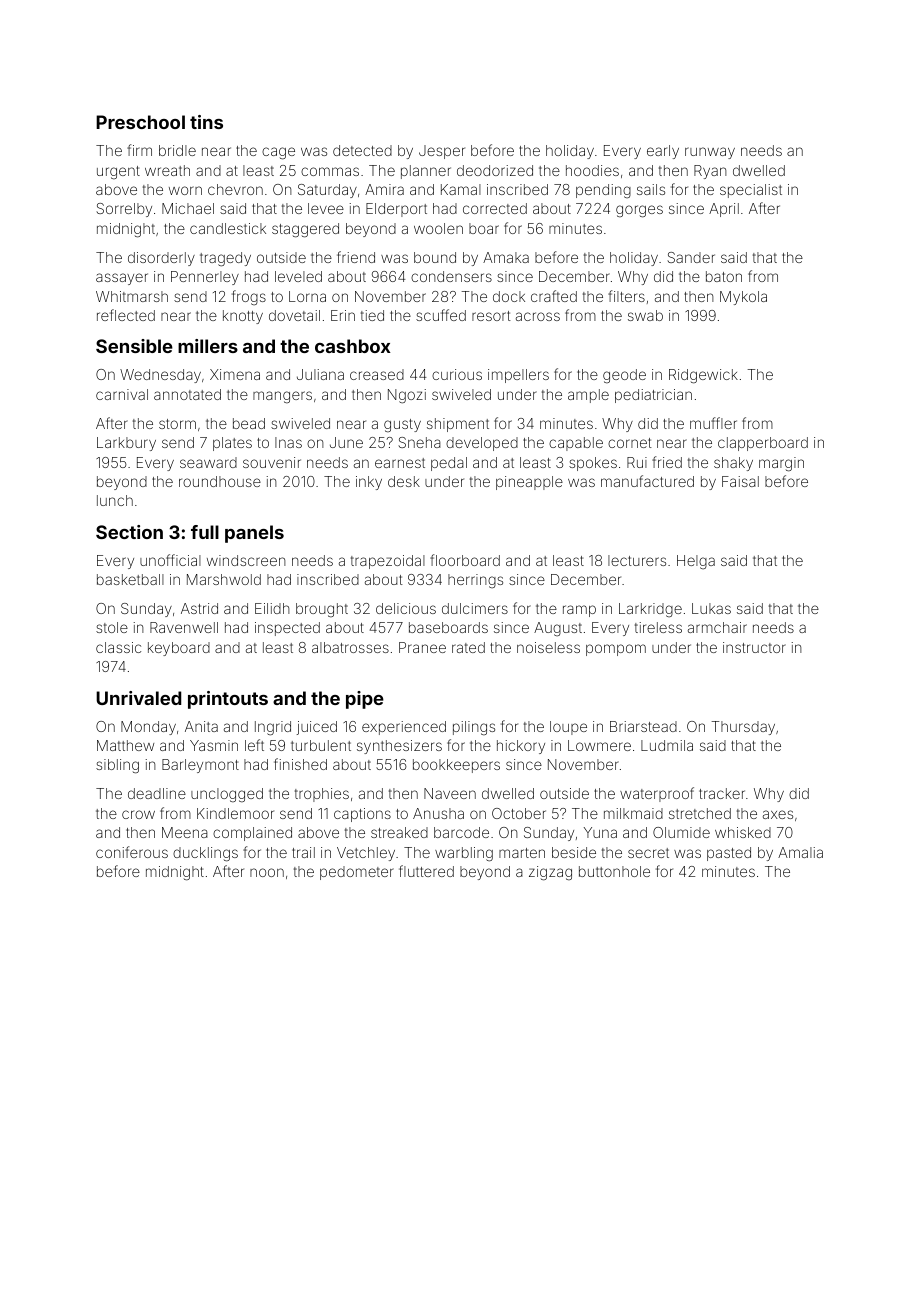  Describe the element at coordinates (711, 608) in the page. I see `Lukas` at that location.
